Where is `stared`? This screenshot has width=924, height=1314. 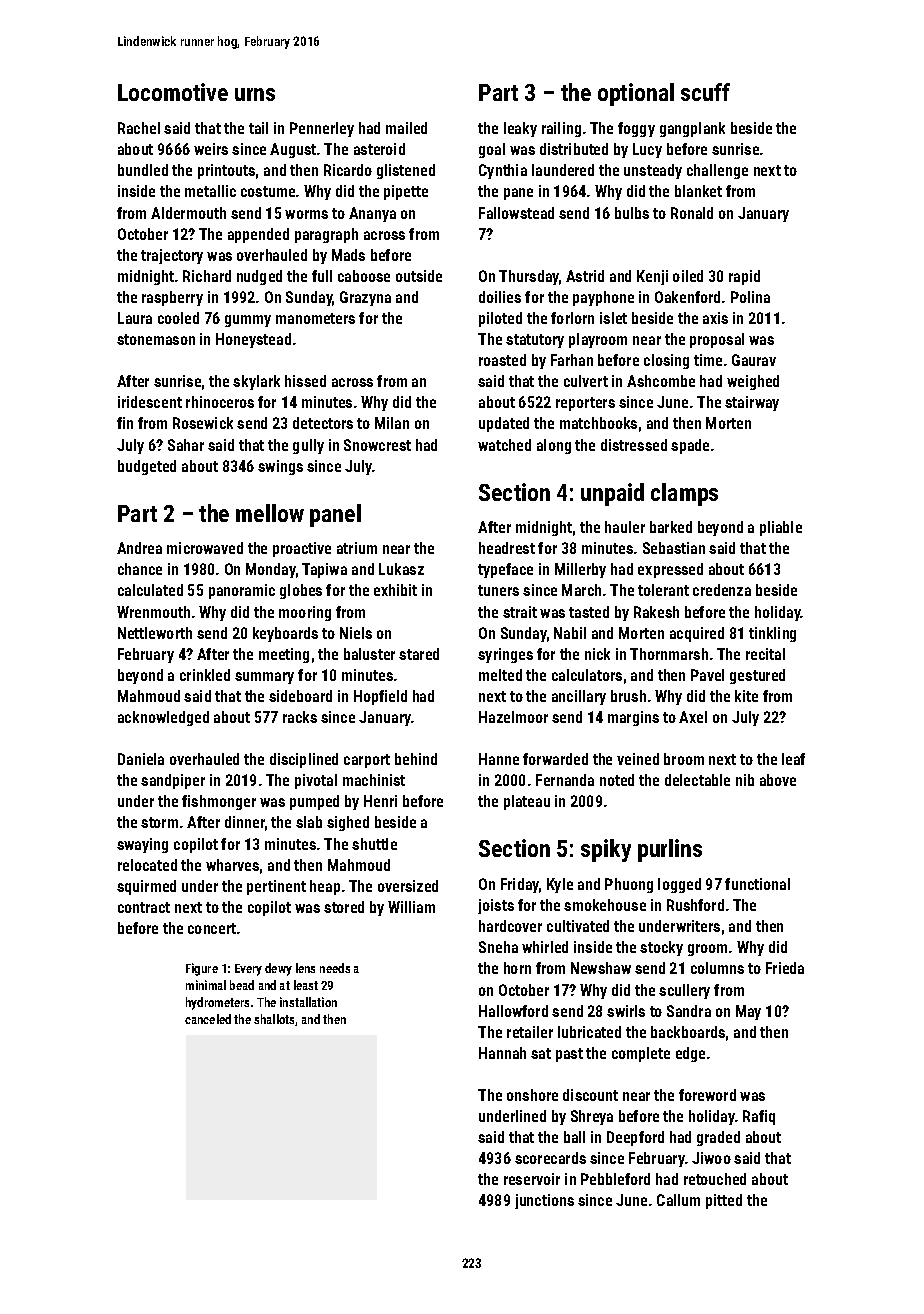
stared is located at coordinates (419, 654).
